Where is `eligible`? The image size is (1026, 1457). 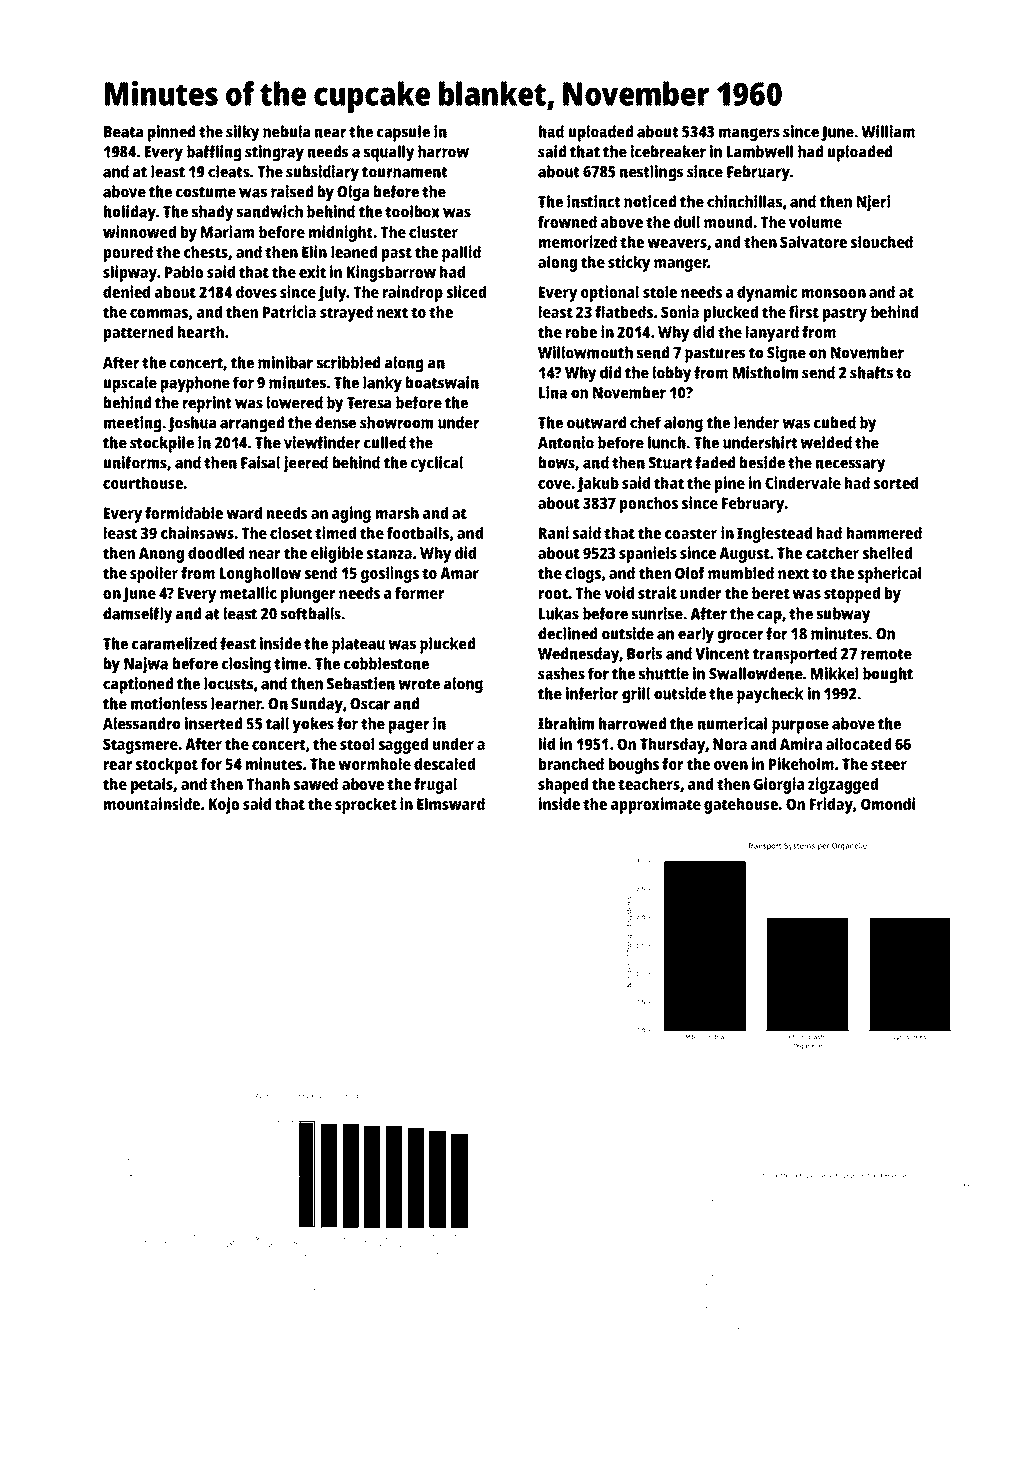 eligible is located at coordinates (337, 554).
